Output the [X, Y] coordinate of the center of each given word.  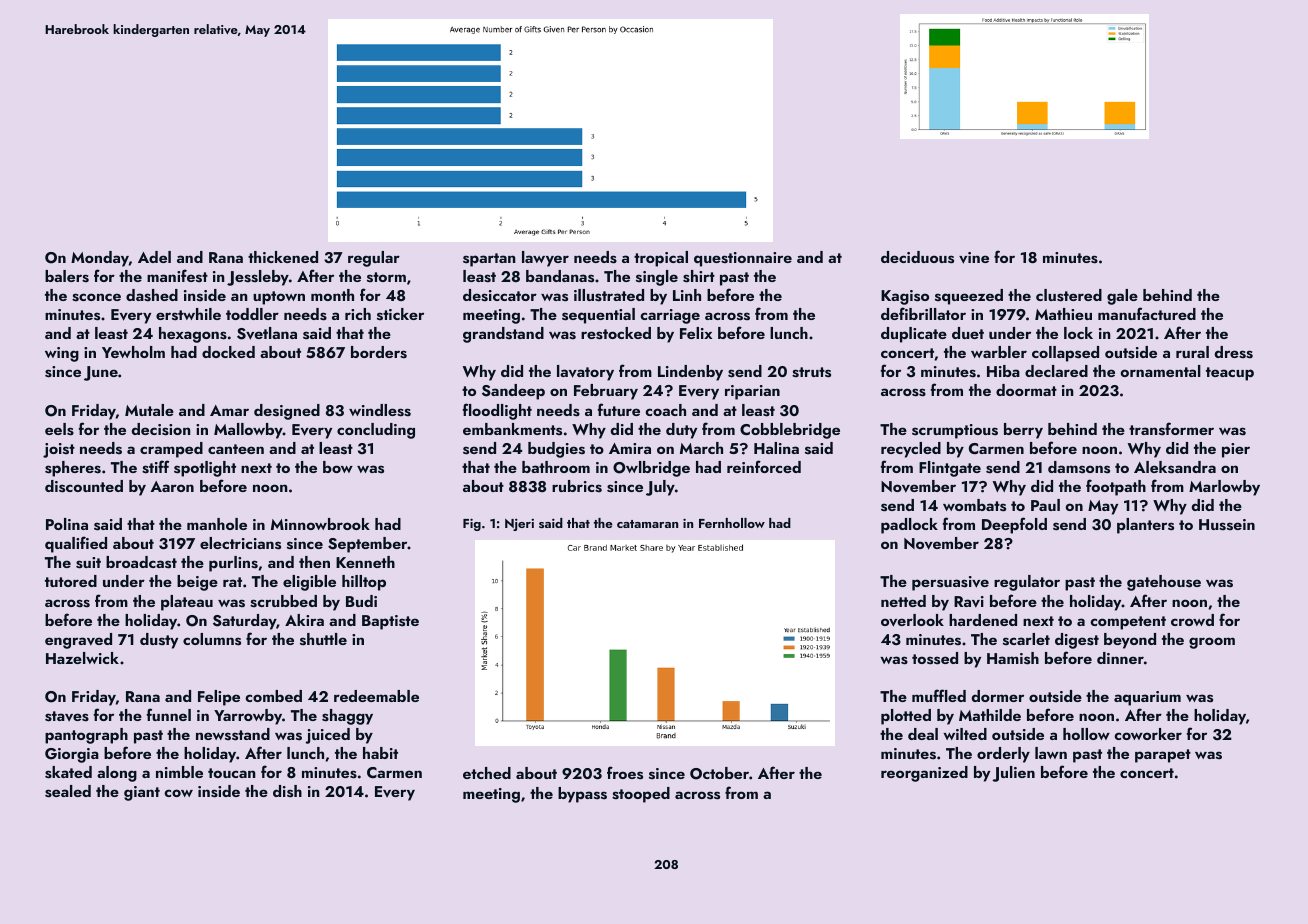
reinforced [764, 466]
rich [358, 314]
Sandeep [513, 392]
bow [338, 467]
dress [1234, 352]
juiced [328, 736]
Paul [1045, 505]
